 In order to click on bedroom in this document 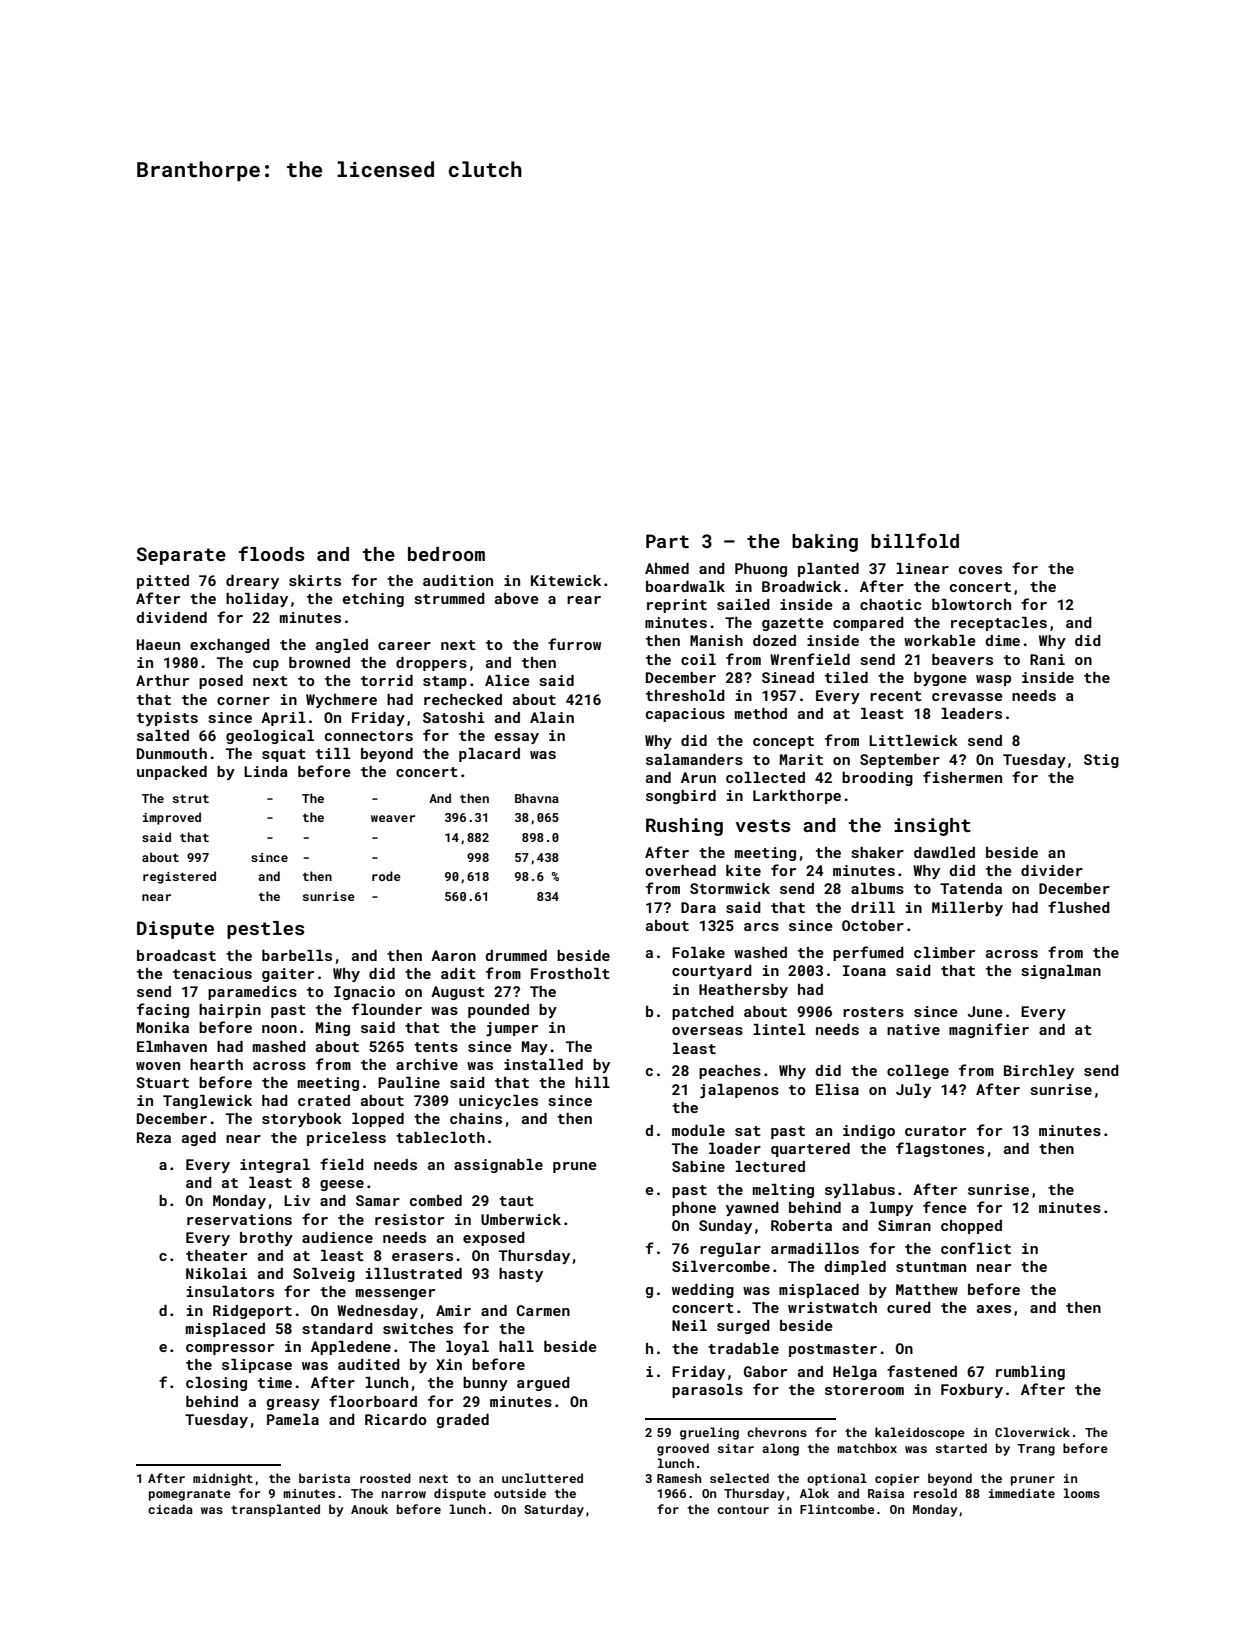, I will do `click(446, 554)`.
